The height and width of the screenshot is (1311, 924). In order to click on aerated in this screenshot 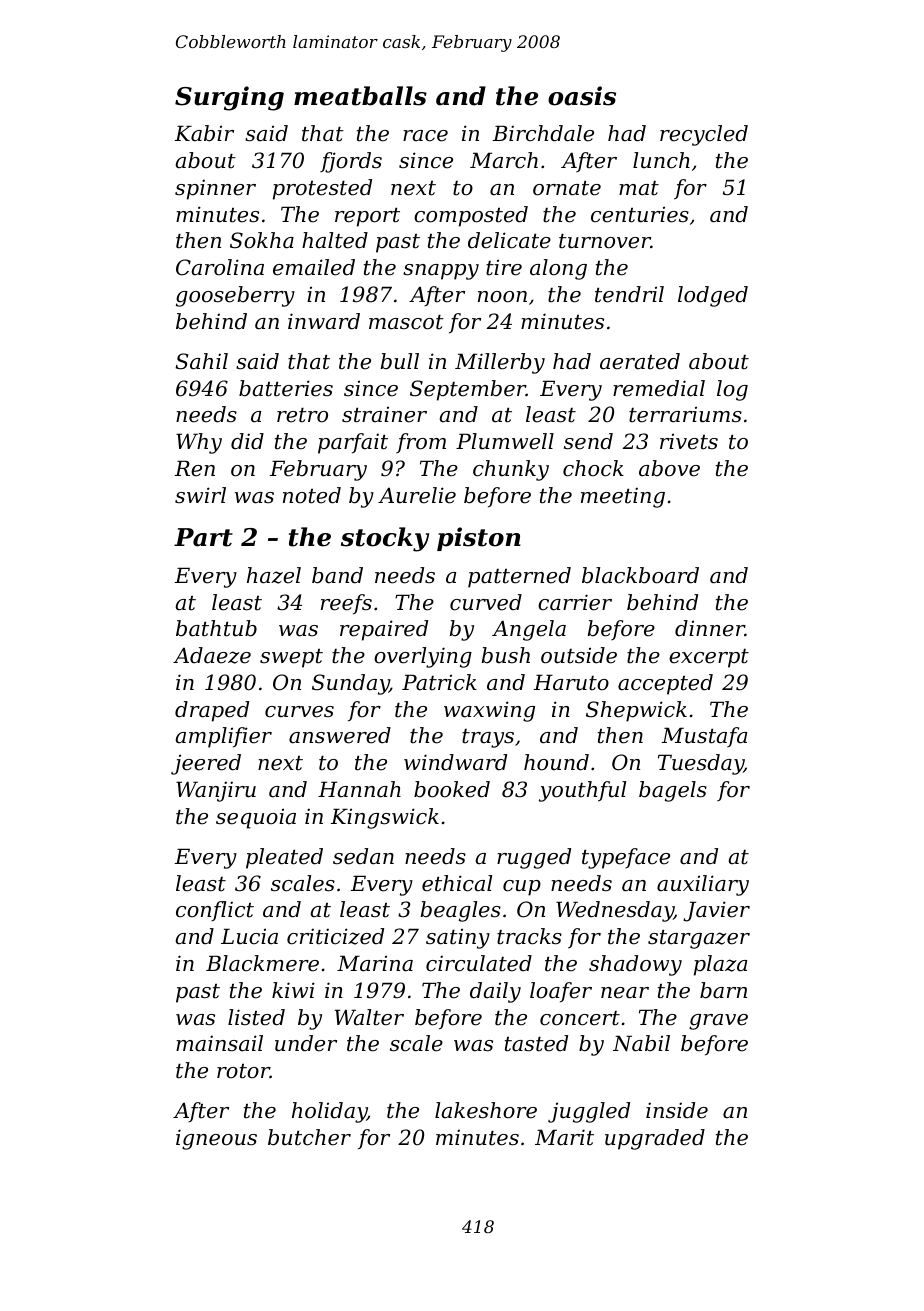, I will do `click(640, 361)`.
